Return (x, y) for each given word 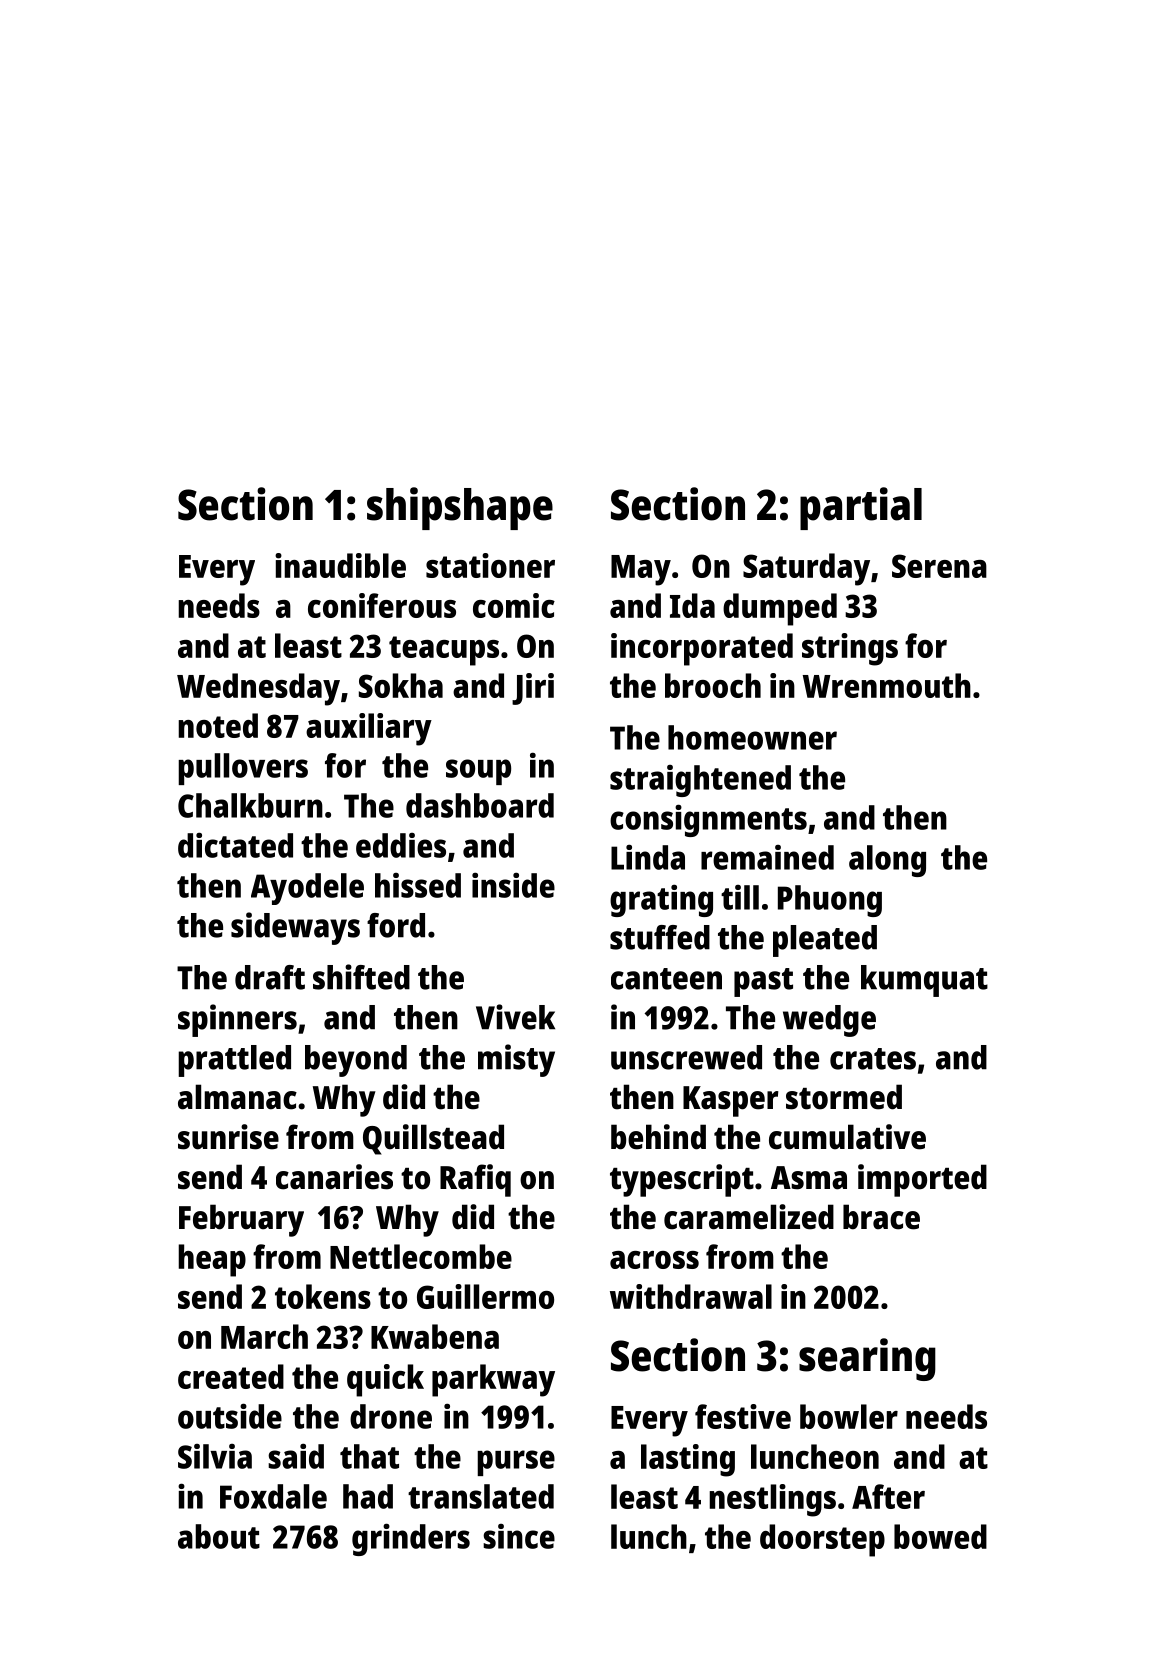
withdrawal (691, 1296)
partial (861, 508)
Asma (809, 1178)
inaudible (340, 565)
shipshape (460, 508)
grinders (411, 1539)
